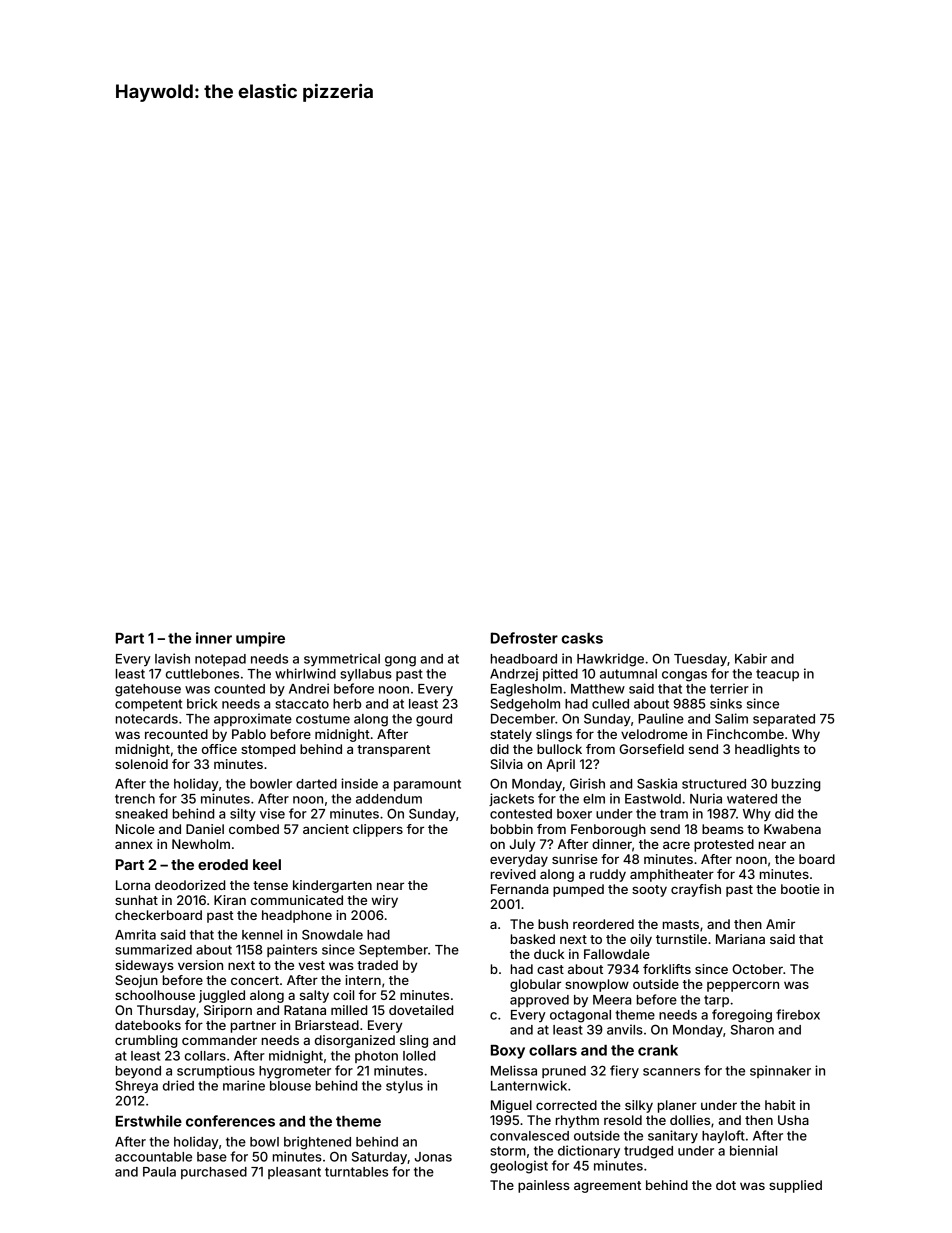 The width and height of the document is (952, 1233). Describe the element at coordinates (260, 639) in the document. I see `umpire` at that location.
